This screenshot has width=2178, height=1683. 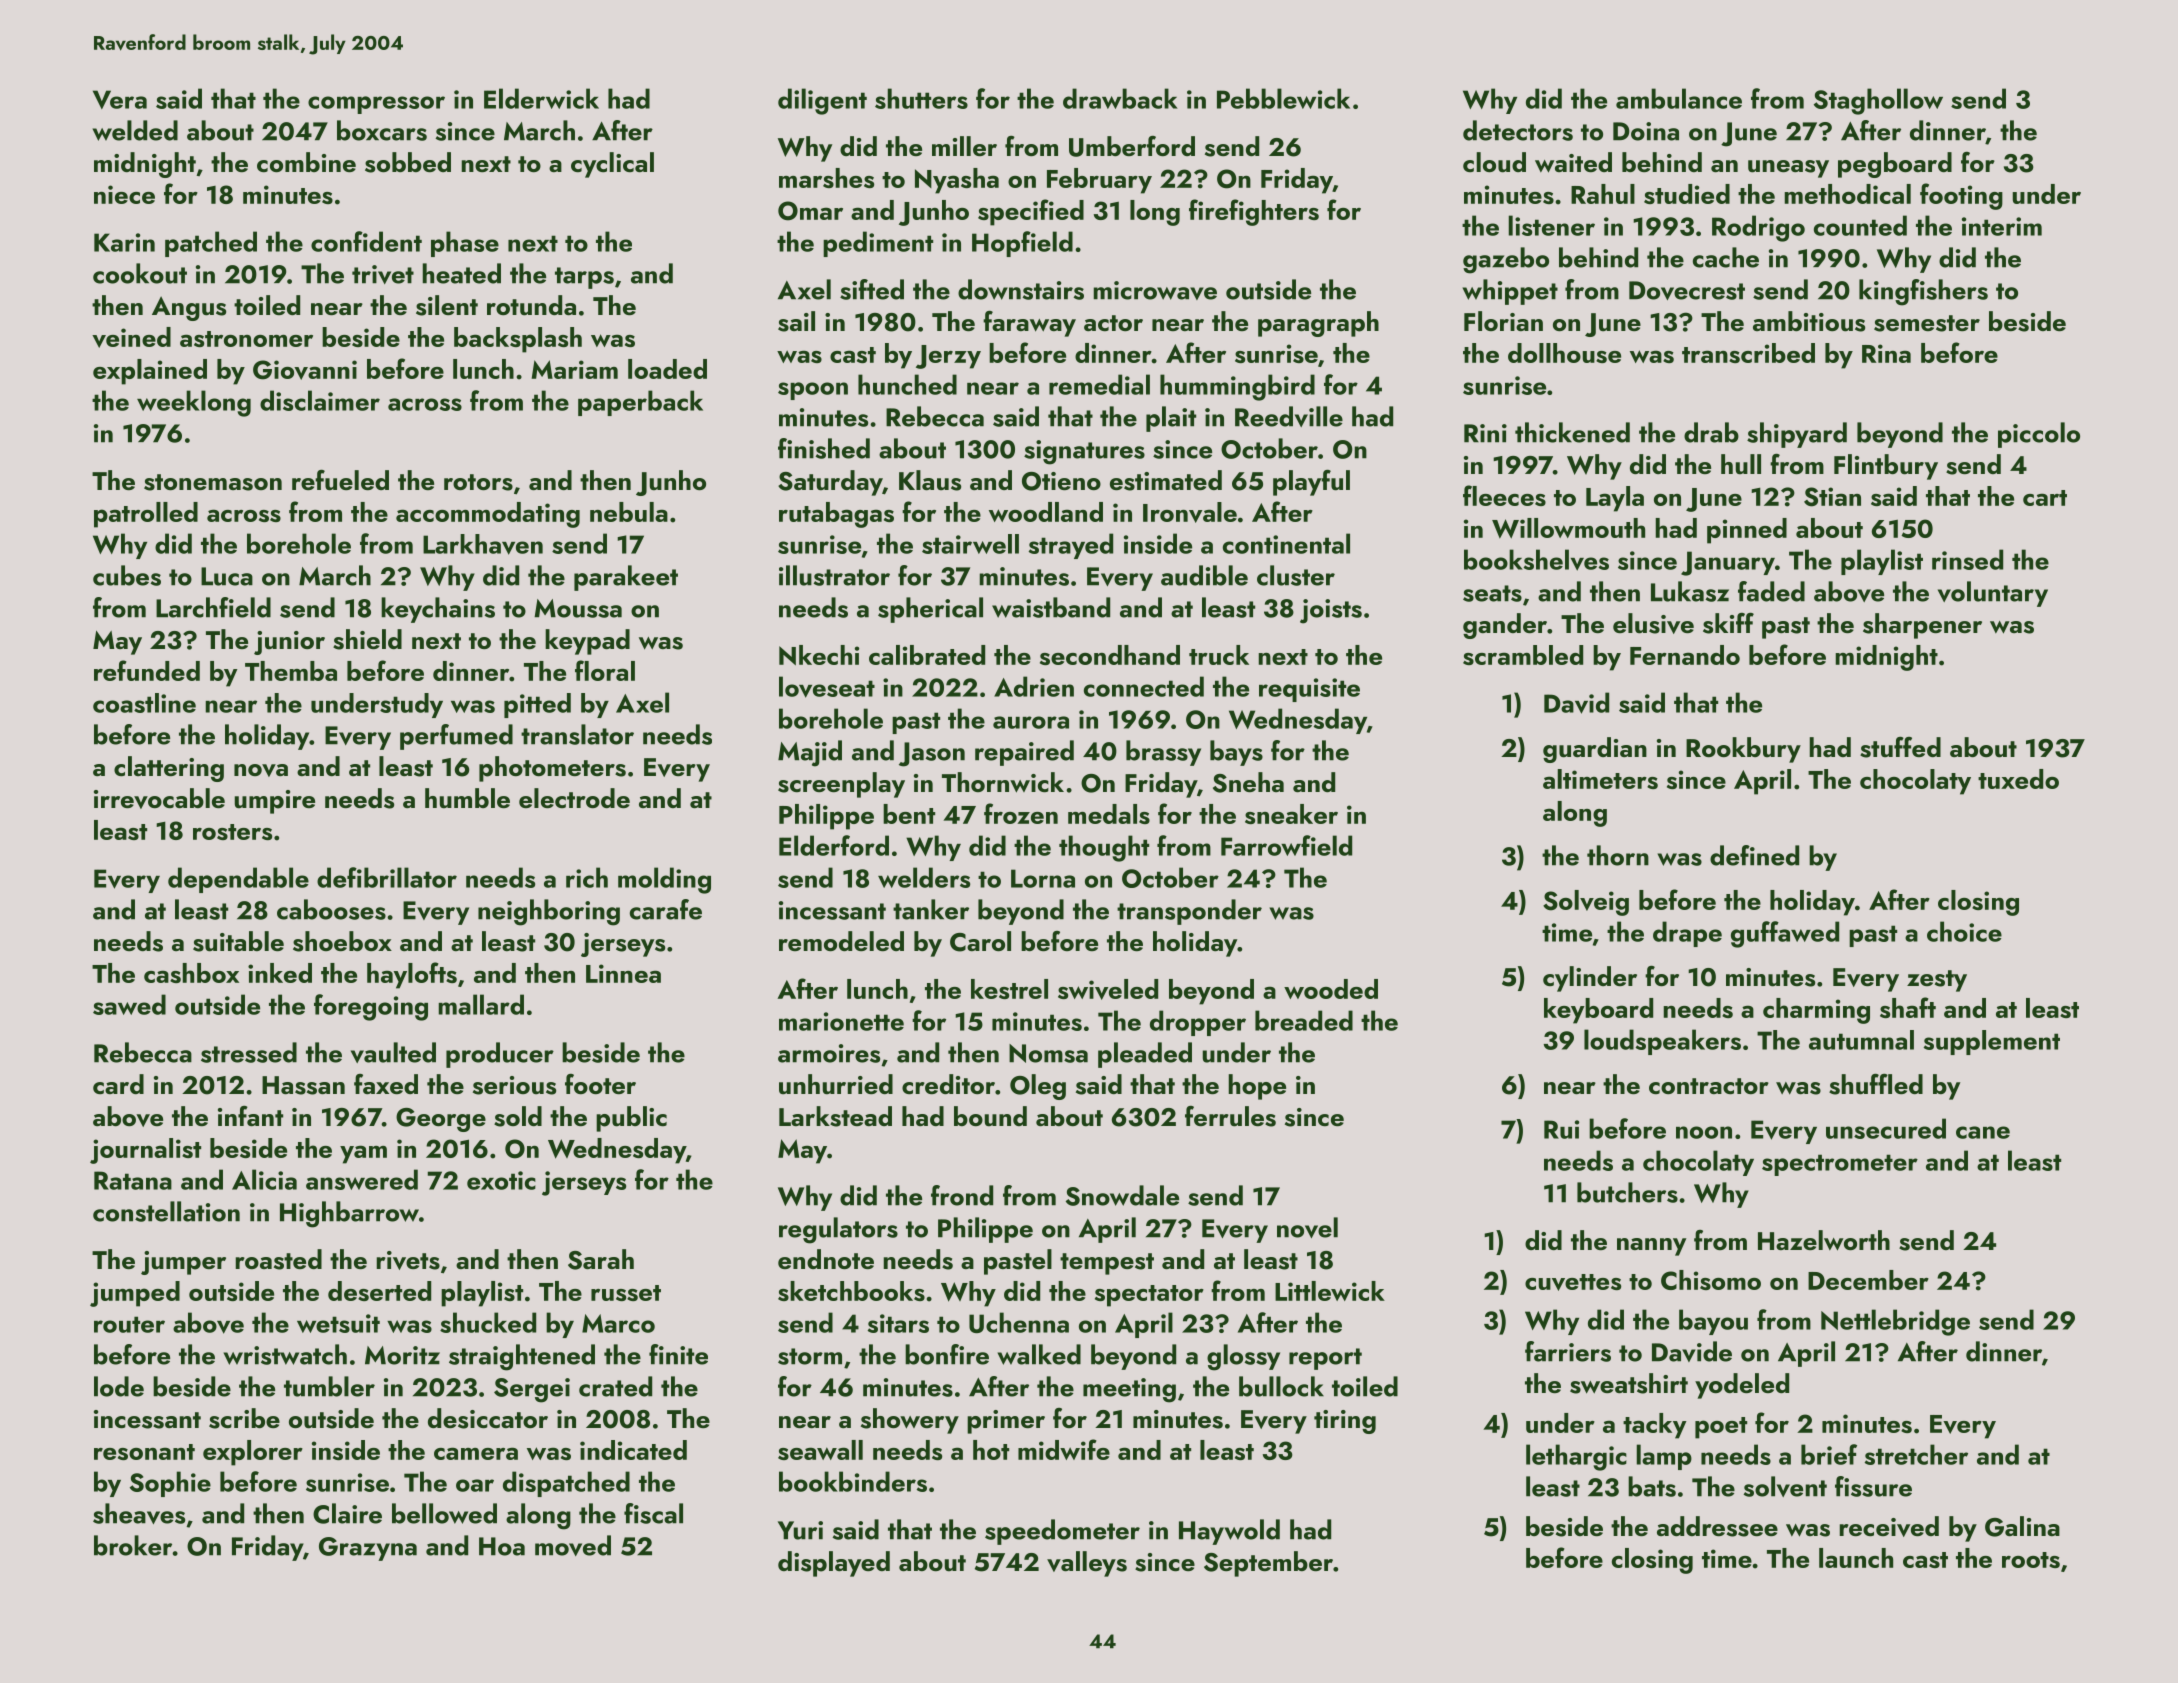 What do you see at coordinates (1861, 1040) in the screenshot?
I see `autumnal` at bounding box center [1861, 1040].
